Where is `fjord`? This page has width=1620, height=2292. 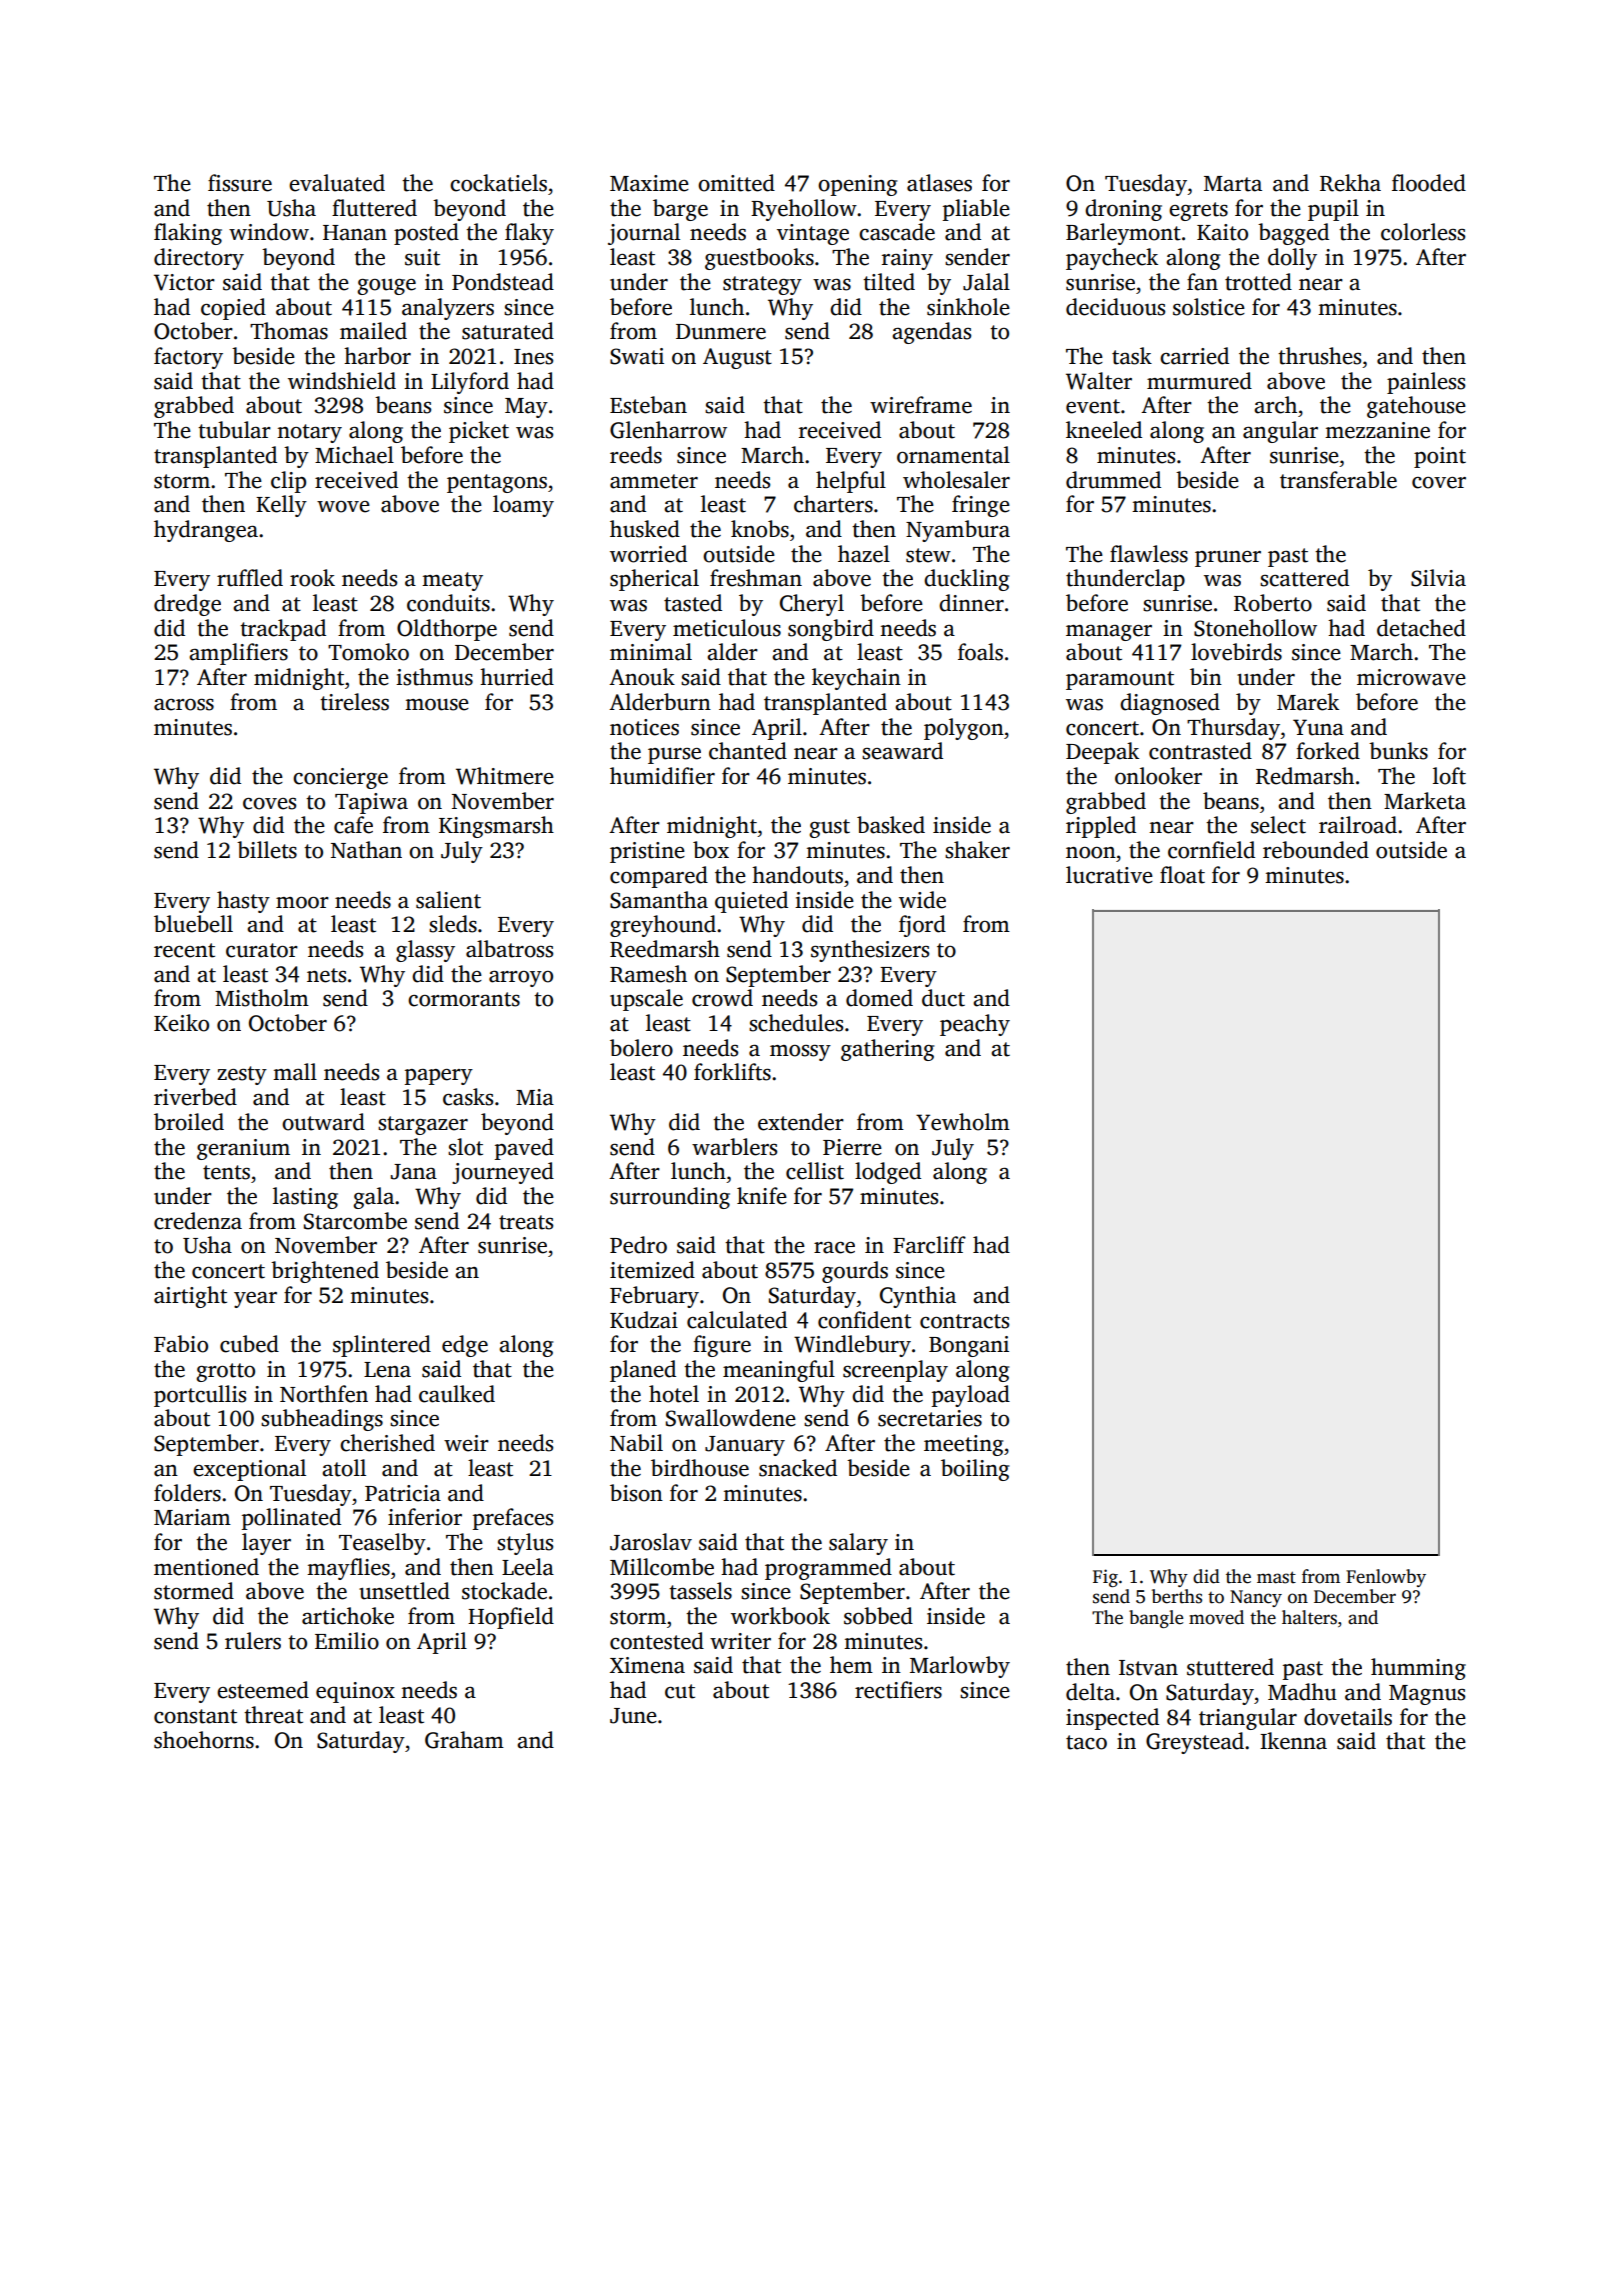 fjord is located at coordinates (922, 926).
